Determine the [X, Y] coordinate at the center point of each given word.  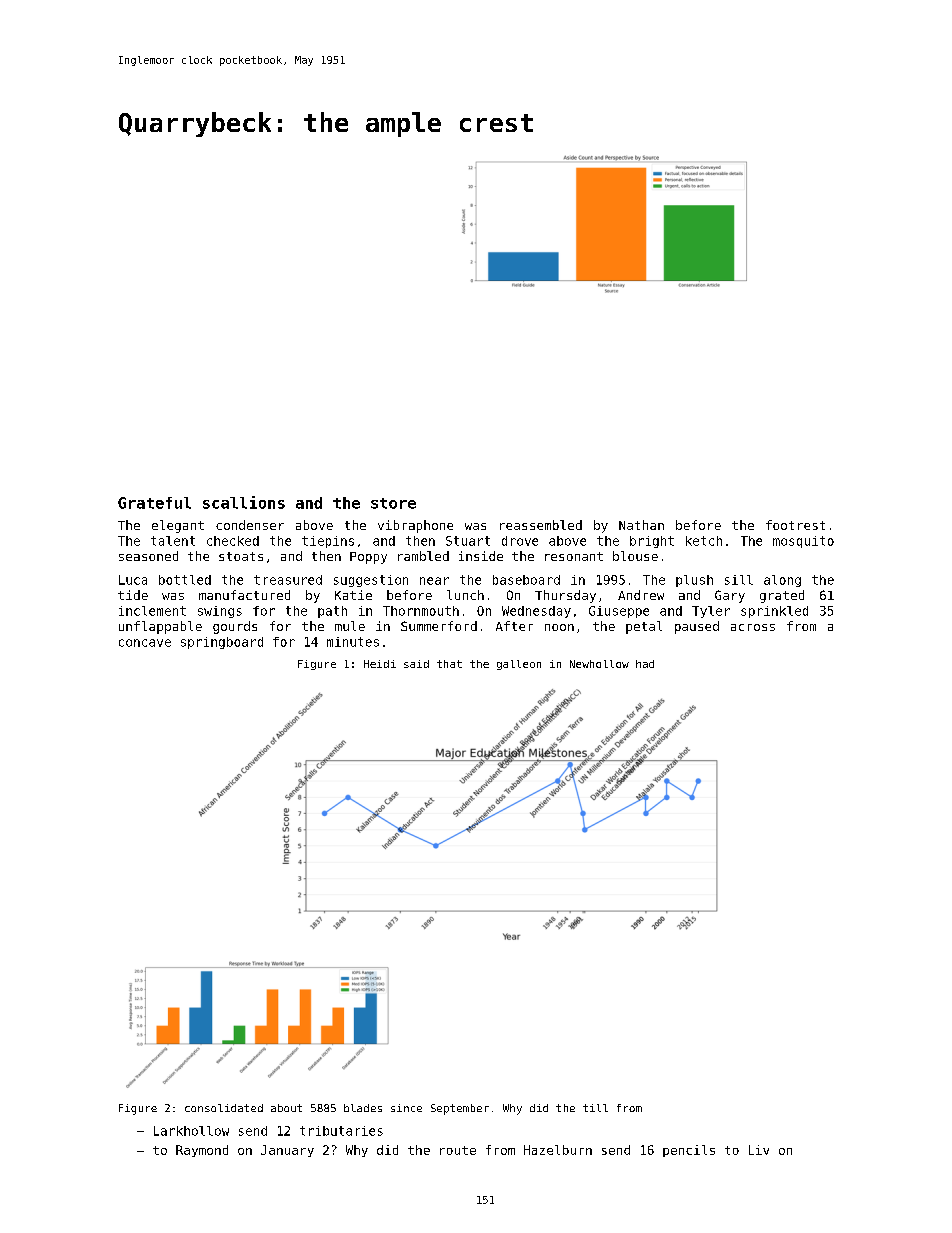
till [595, 1108]
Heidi [380, 664]
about [286, 1108]
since [406, 1108]
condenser [250, 525]
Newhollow [599, 664]
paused [697, 627]
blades [363, 1108]
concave [145, 643]
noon [559, 627]
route [458, 1150]
